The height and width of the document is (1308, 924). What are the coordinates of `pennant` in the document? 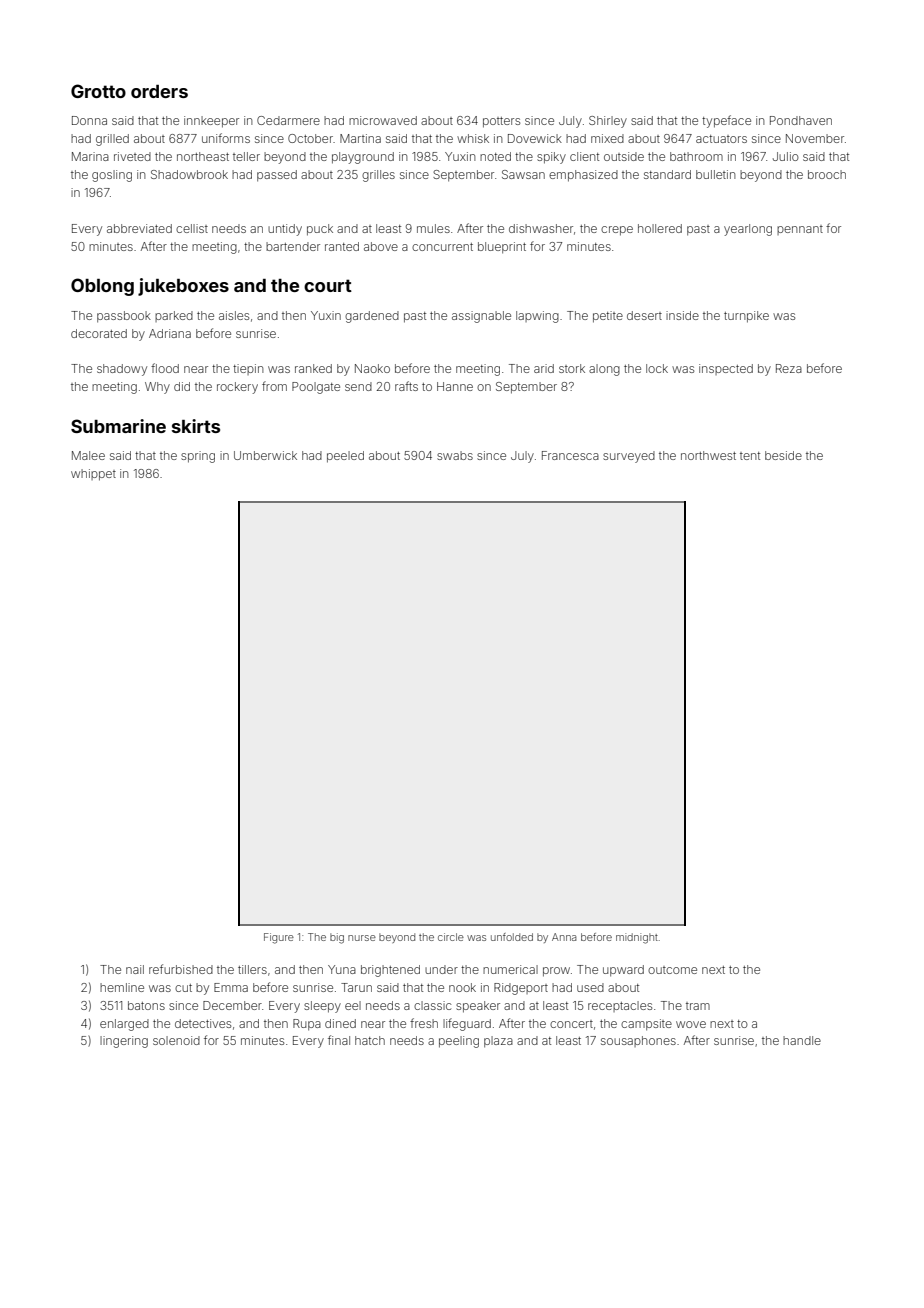 It's located at (800, 230).
